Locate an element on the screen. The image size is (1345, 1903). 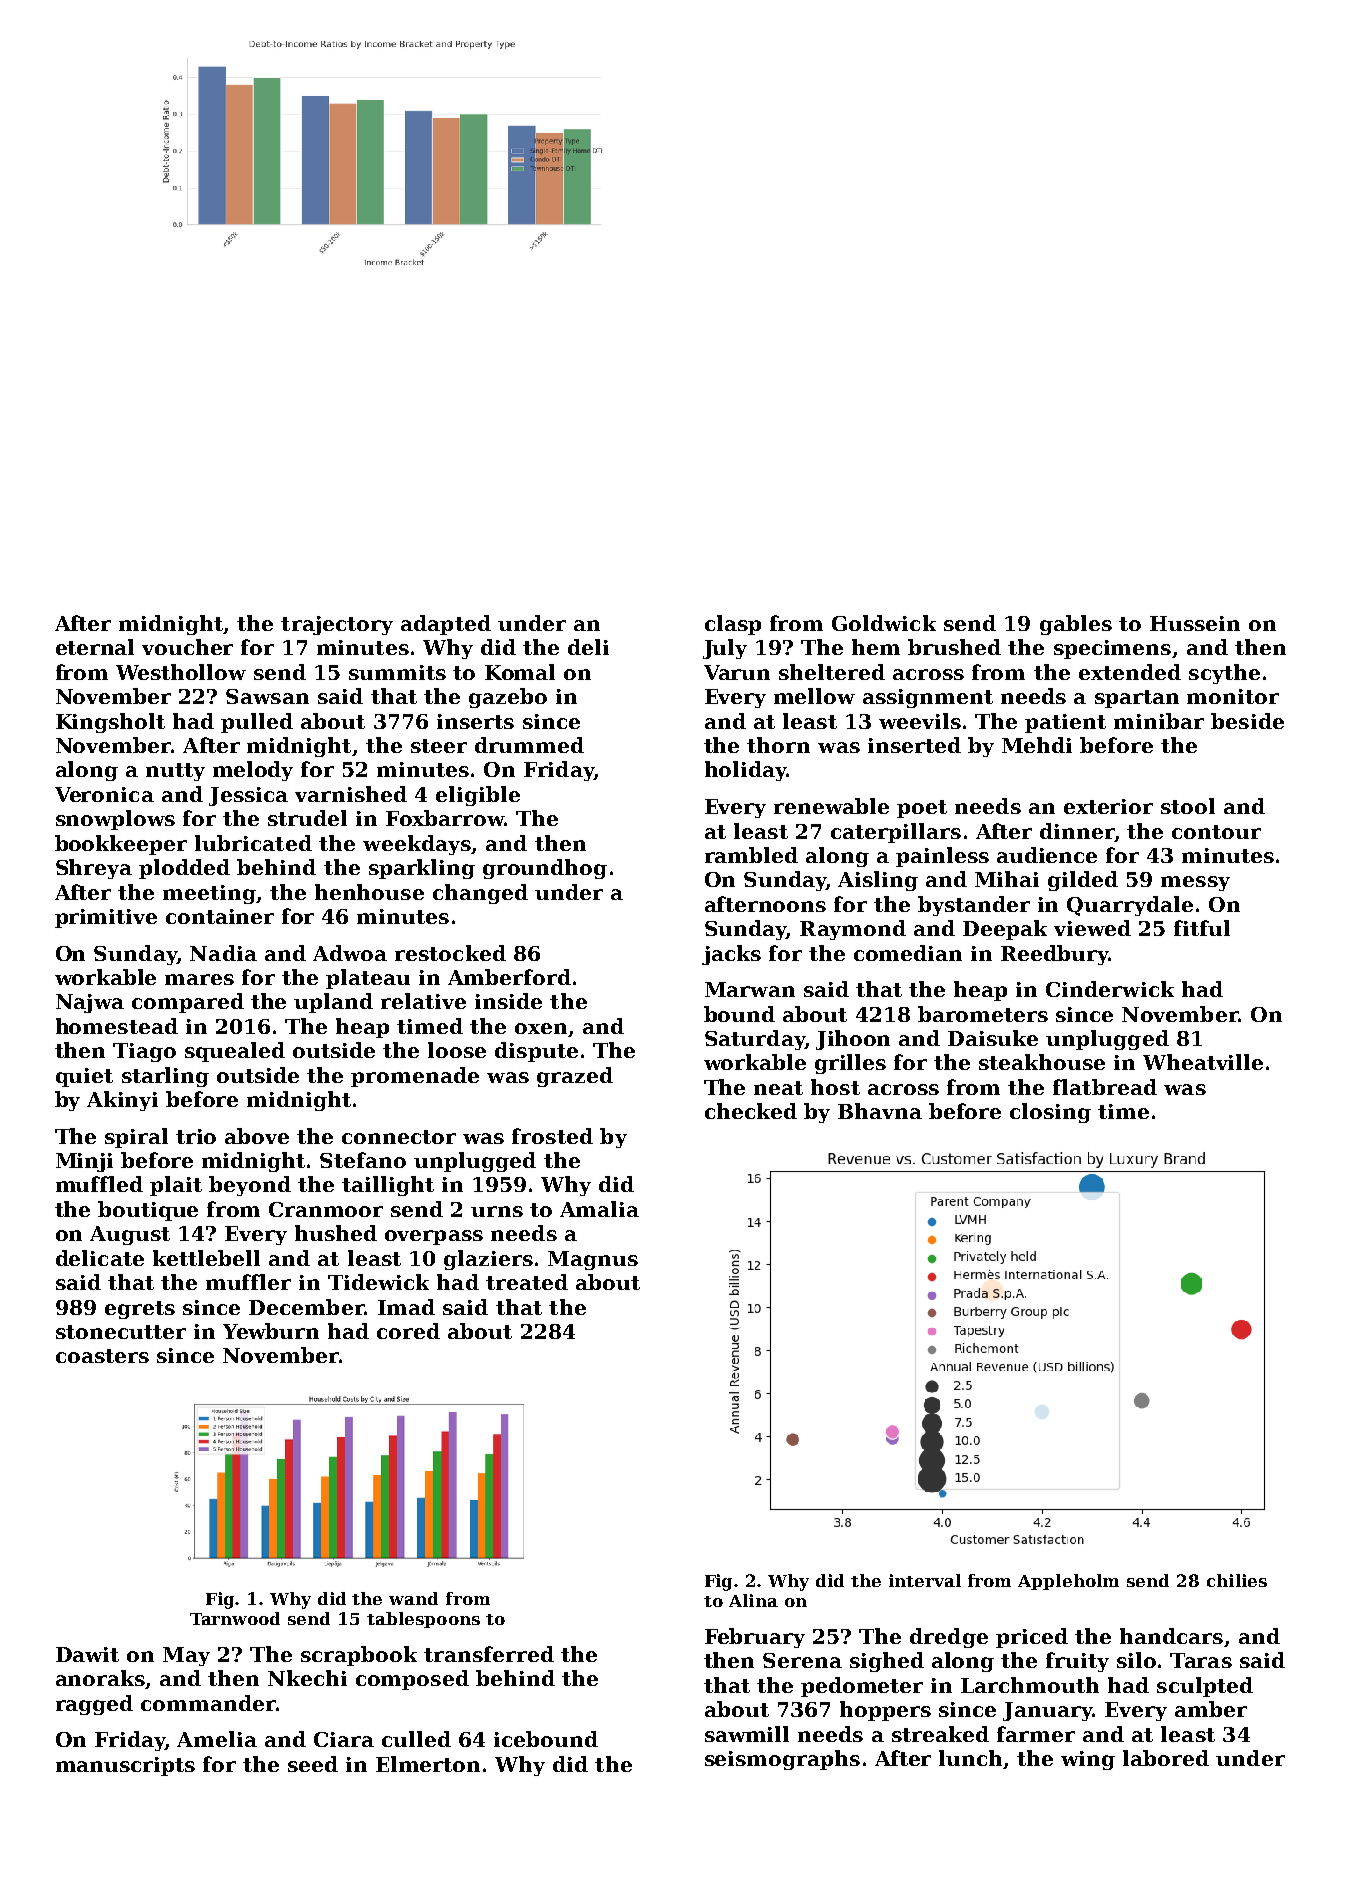
eternal is located at coordinates (95, 647).
